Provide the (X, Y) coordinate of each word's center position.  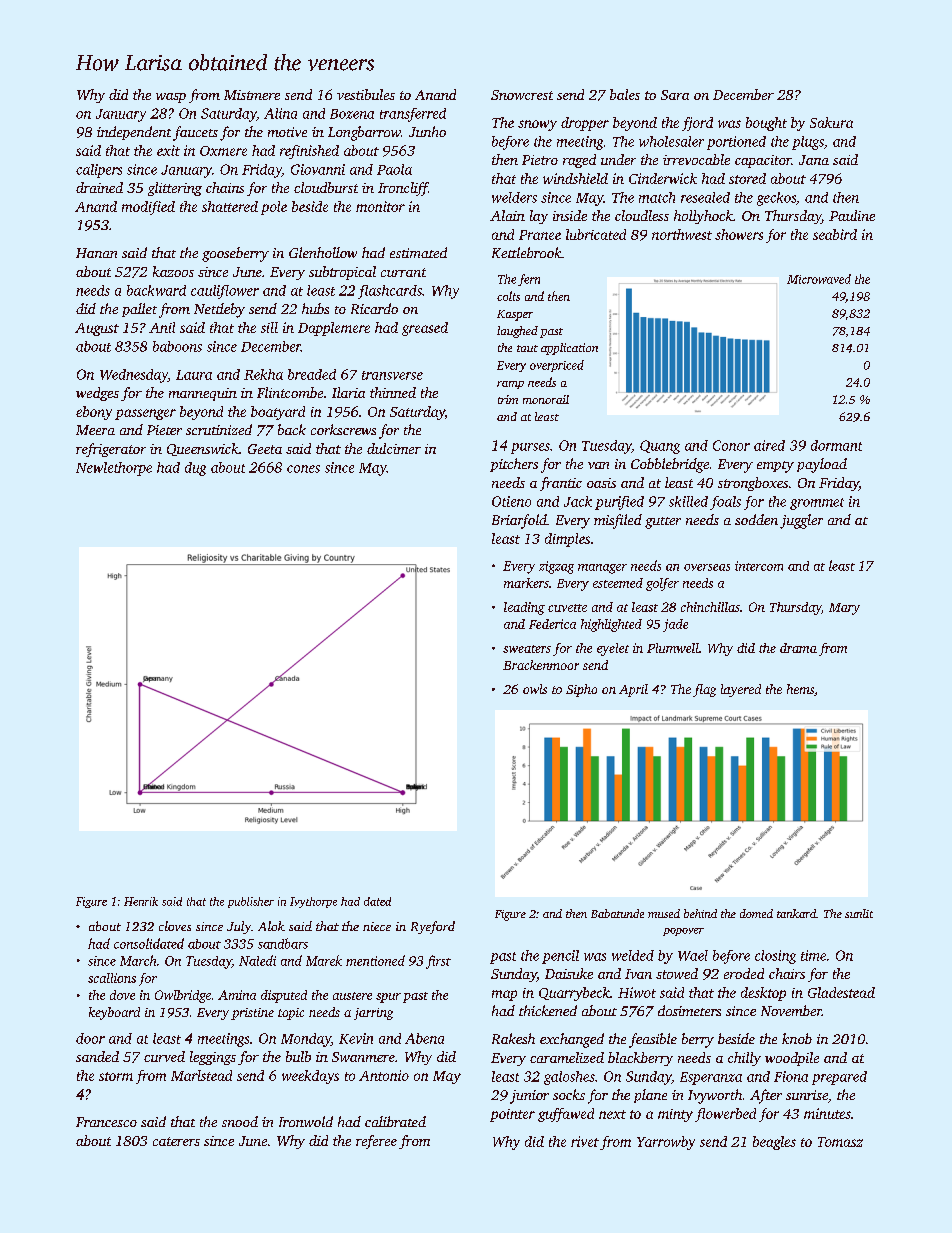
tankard (796, 913)
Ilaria (348, 392)
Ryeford (433, 927)
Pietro (540, 160)
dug (195, 469)
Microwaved (819, 279)
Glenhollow (323, 252)
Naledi (257, 960)
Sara (675, 95)
